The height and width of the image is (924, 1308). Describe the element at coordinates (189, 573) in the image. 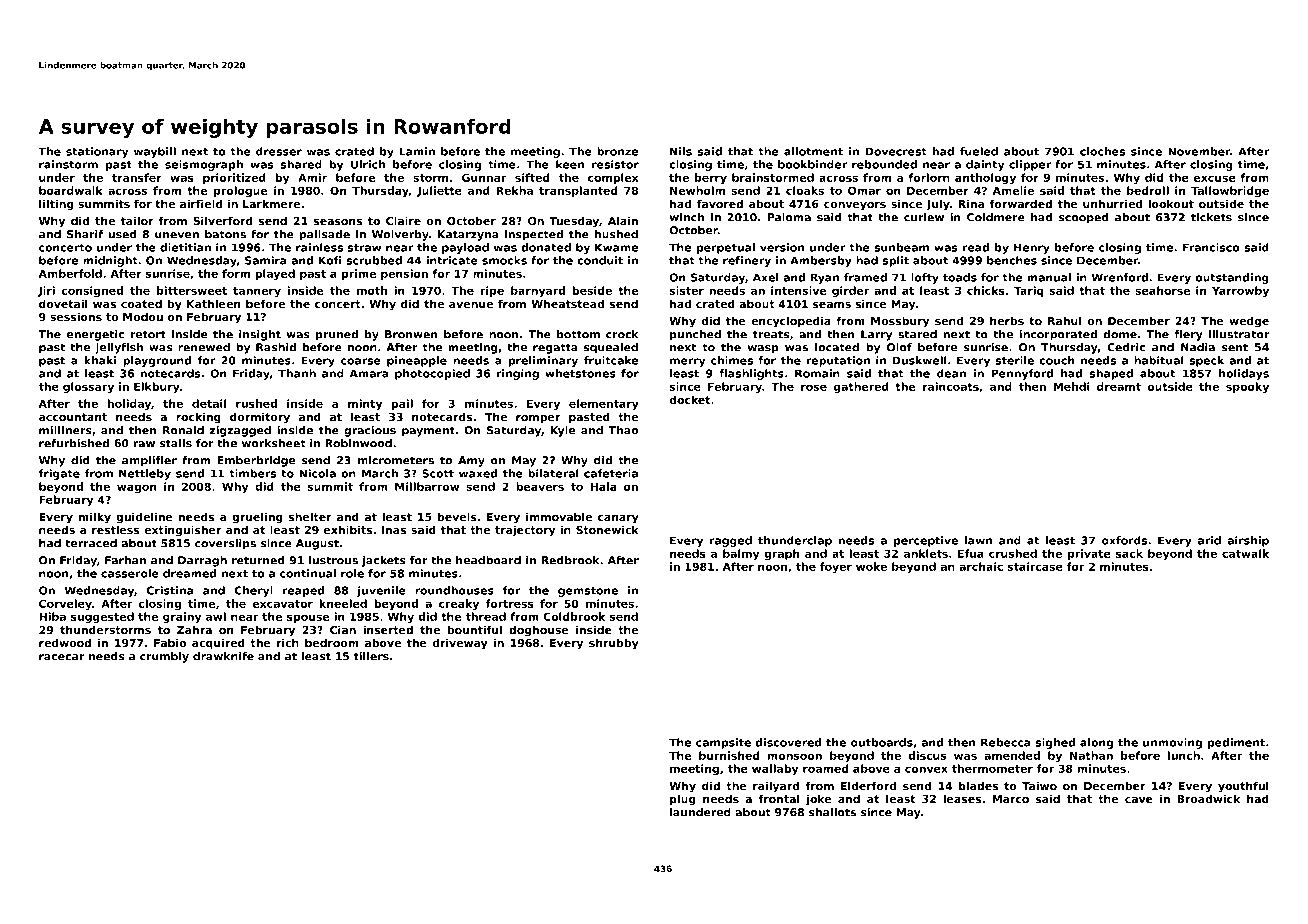

I see `dreamed` at that location.
